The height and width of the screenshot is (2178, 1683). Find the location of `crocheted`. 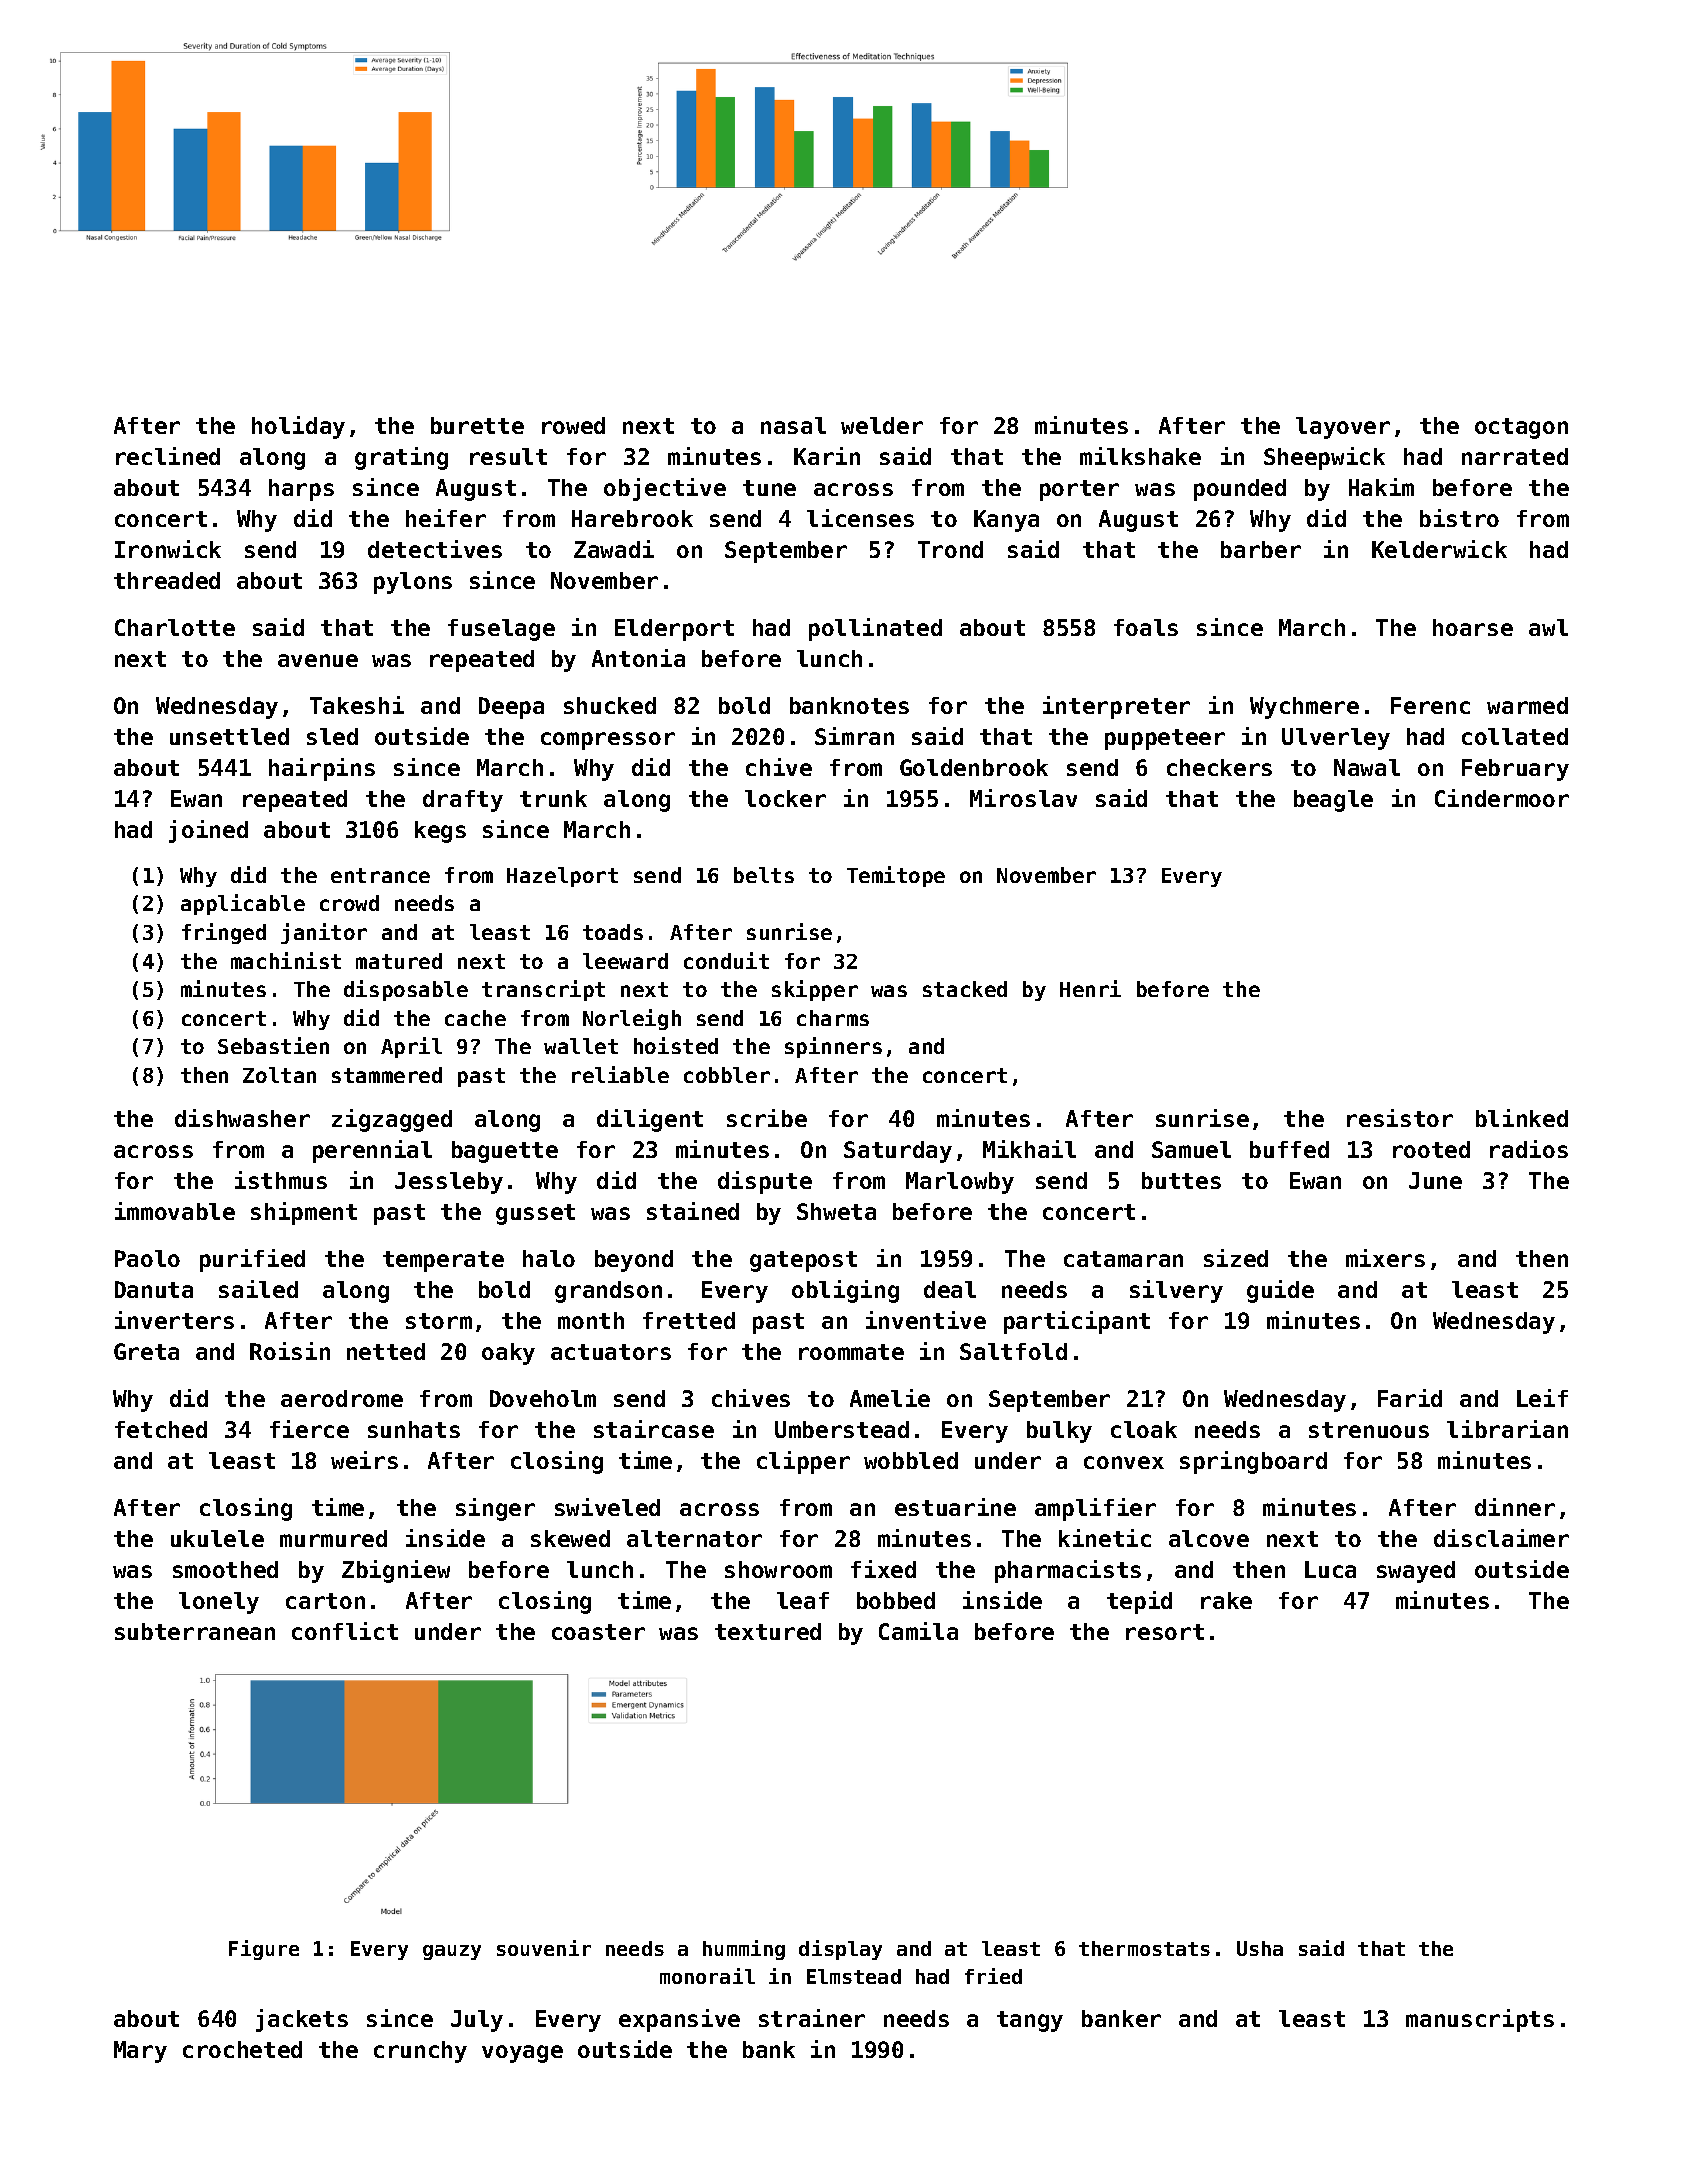

crocheted is located at coordinates (242, 2049).
